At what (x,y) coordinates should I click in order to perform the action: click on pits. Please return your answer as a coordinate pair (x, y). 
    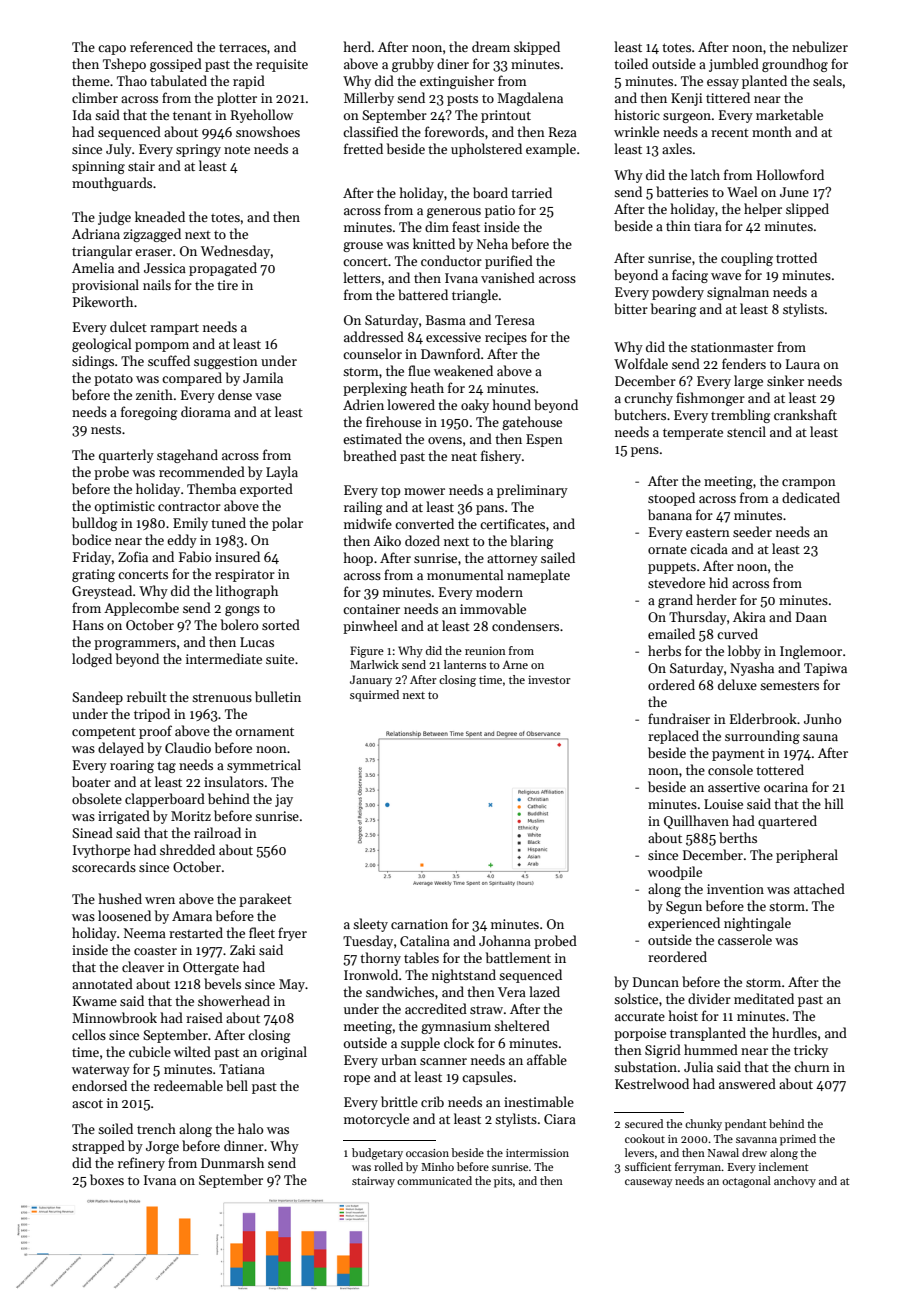
    Looking at the image, I should click on (503, 1182).
